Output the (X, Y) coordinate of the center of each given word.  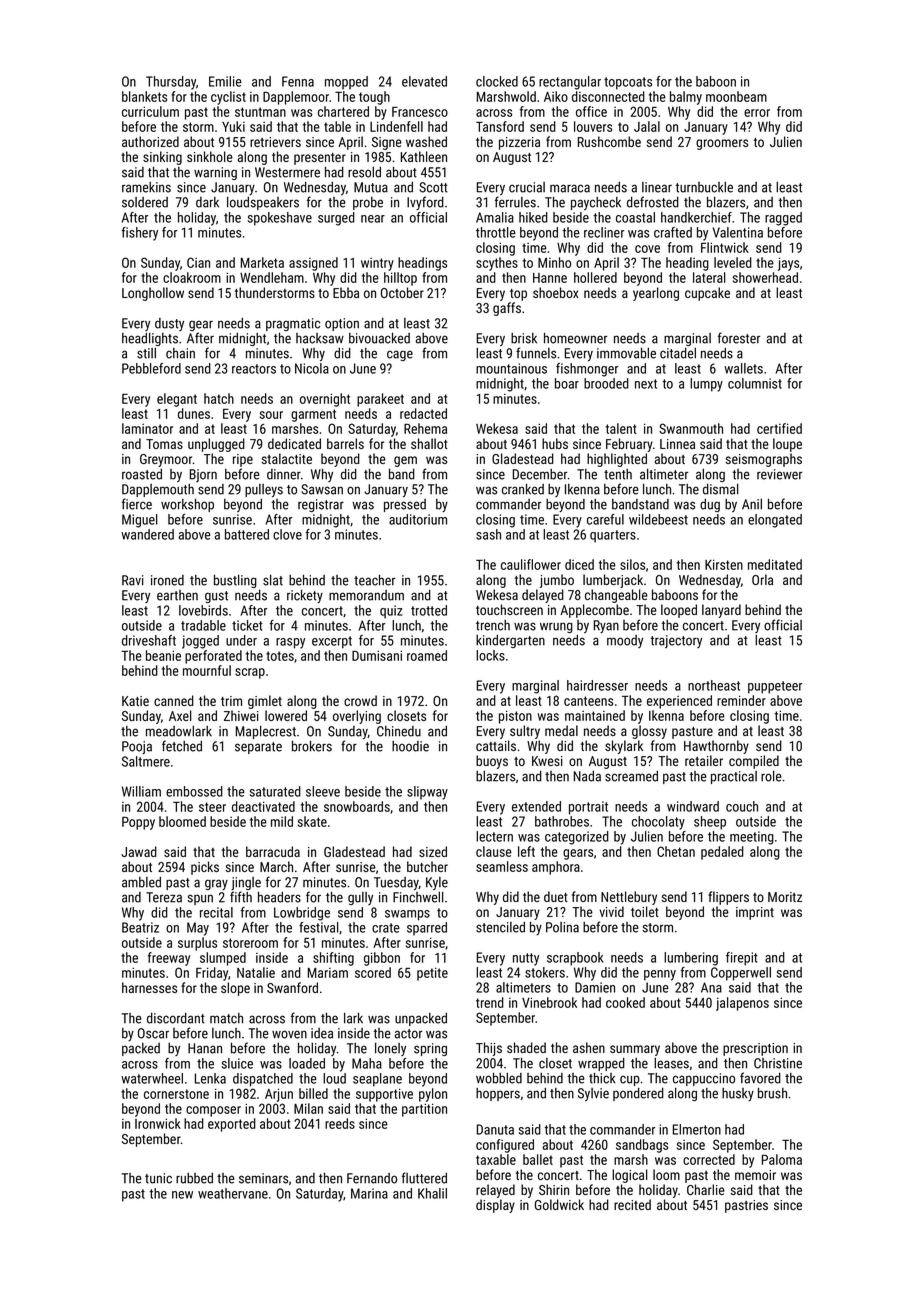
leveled (733, 262)
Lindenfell (396, 126)
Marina (369, 1193)
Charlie (706, 1189)
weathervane (233, 1193)
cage (400, 355)
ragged (783, 219)
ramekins (146, 187)
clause (494, 851)
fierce (137, 504)
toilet (645, 911)
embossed (194, 791)
